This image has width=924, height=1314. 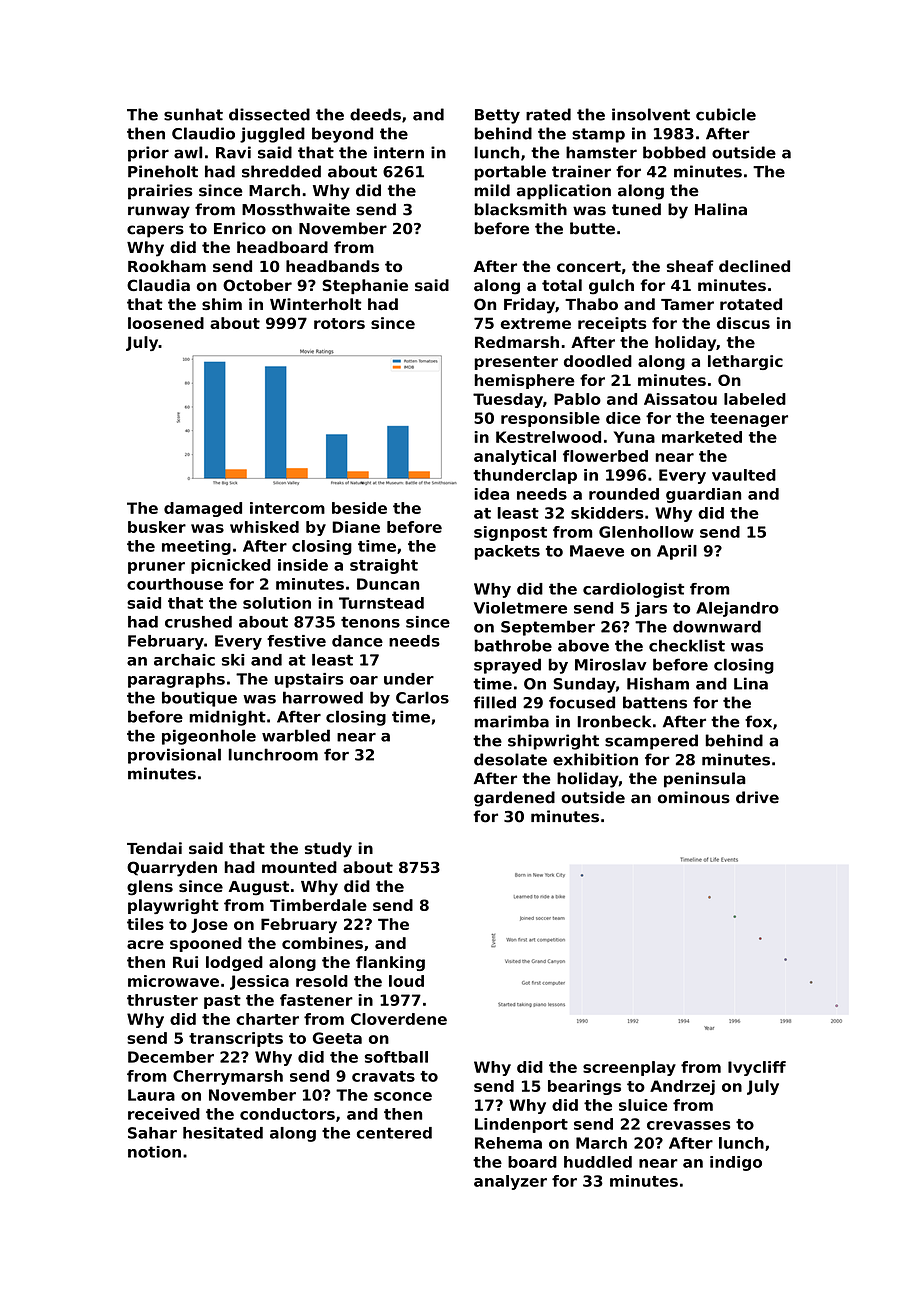 What do you see at coordinates (510, 533) in the image?
I see `signpost` at bounding box center [510, 533].
